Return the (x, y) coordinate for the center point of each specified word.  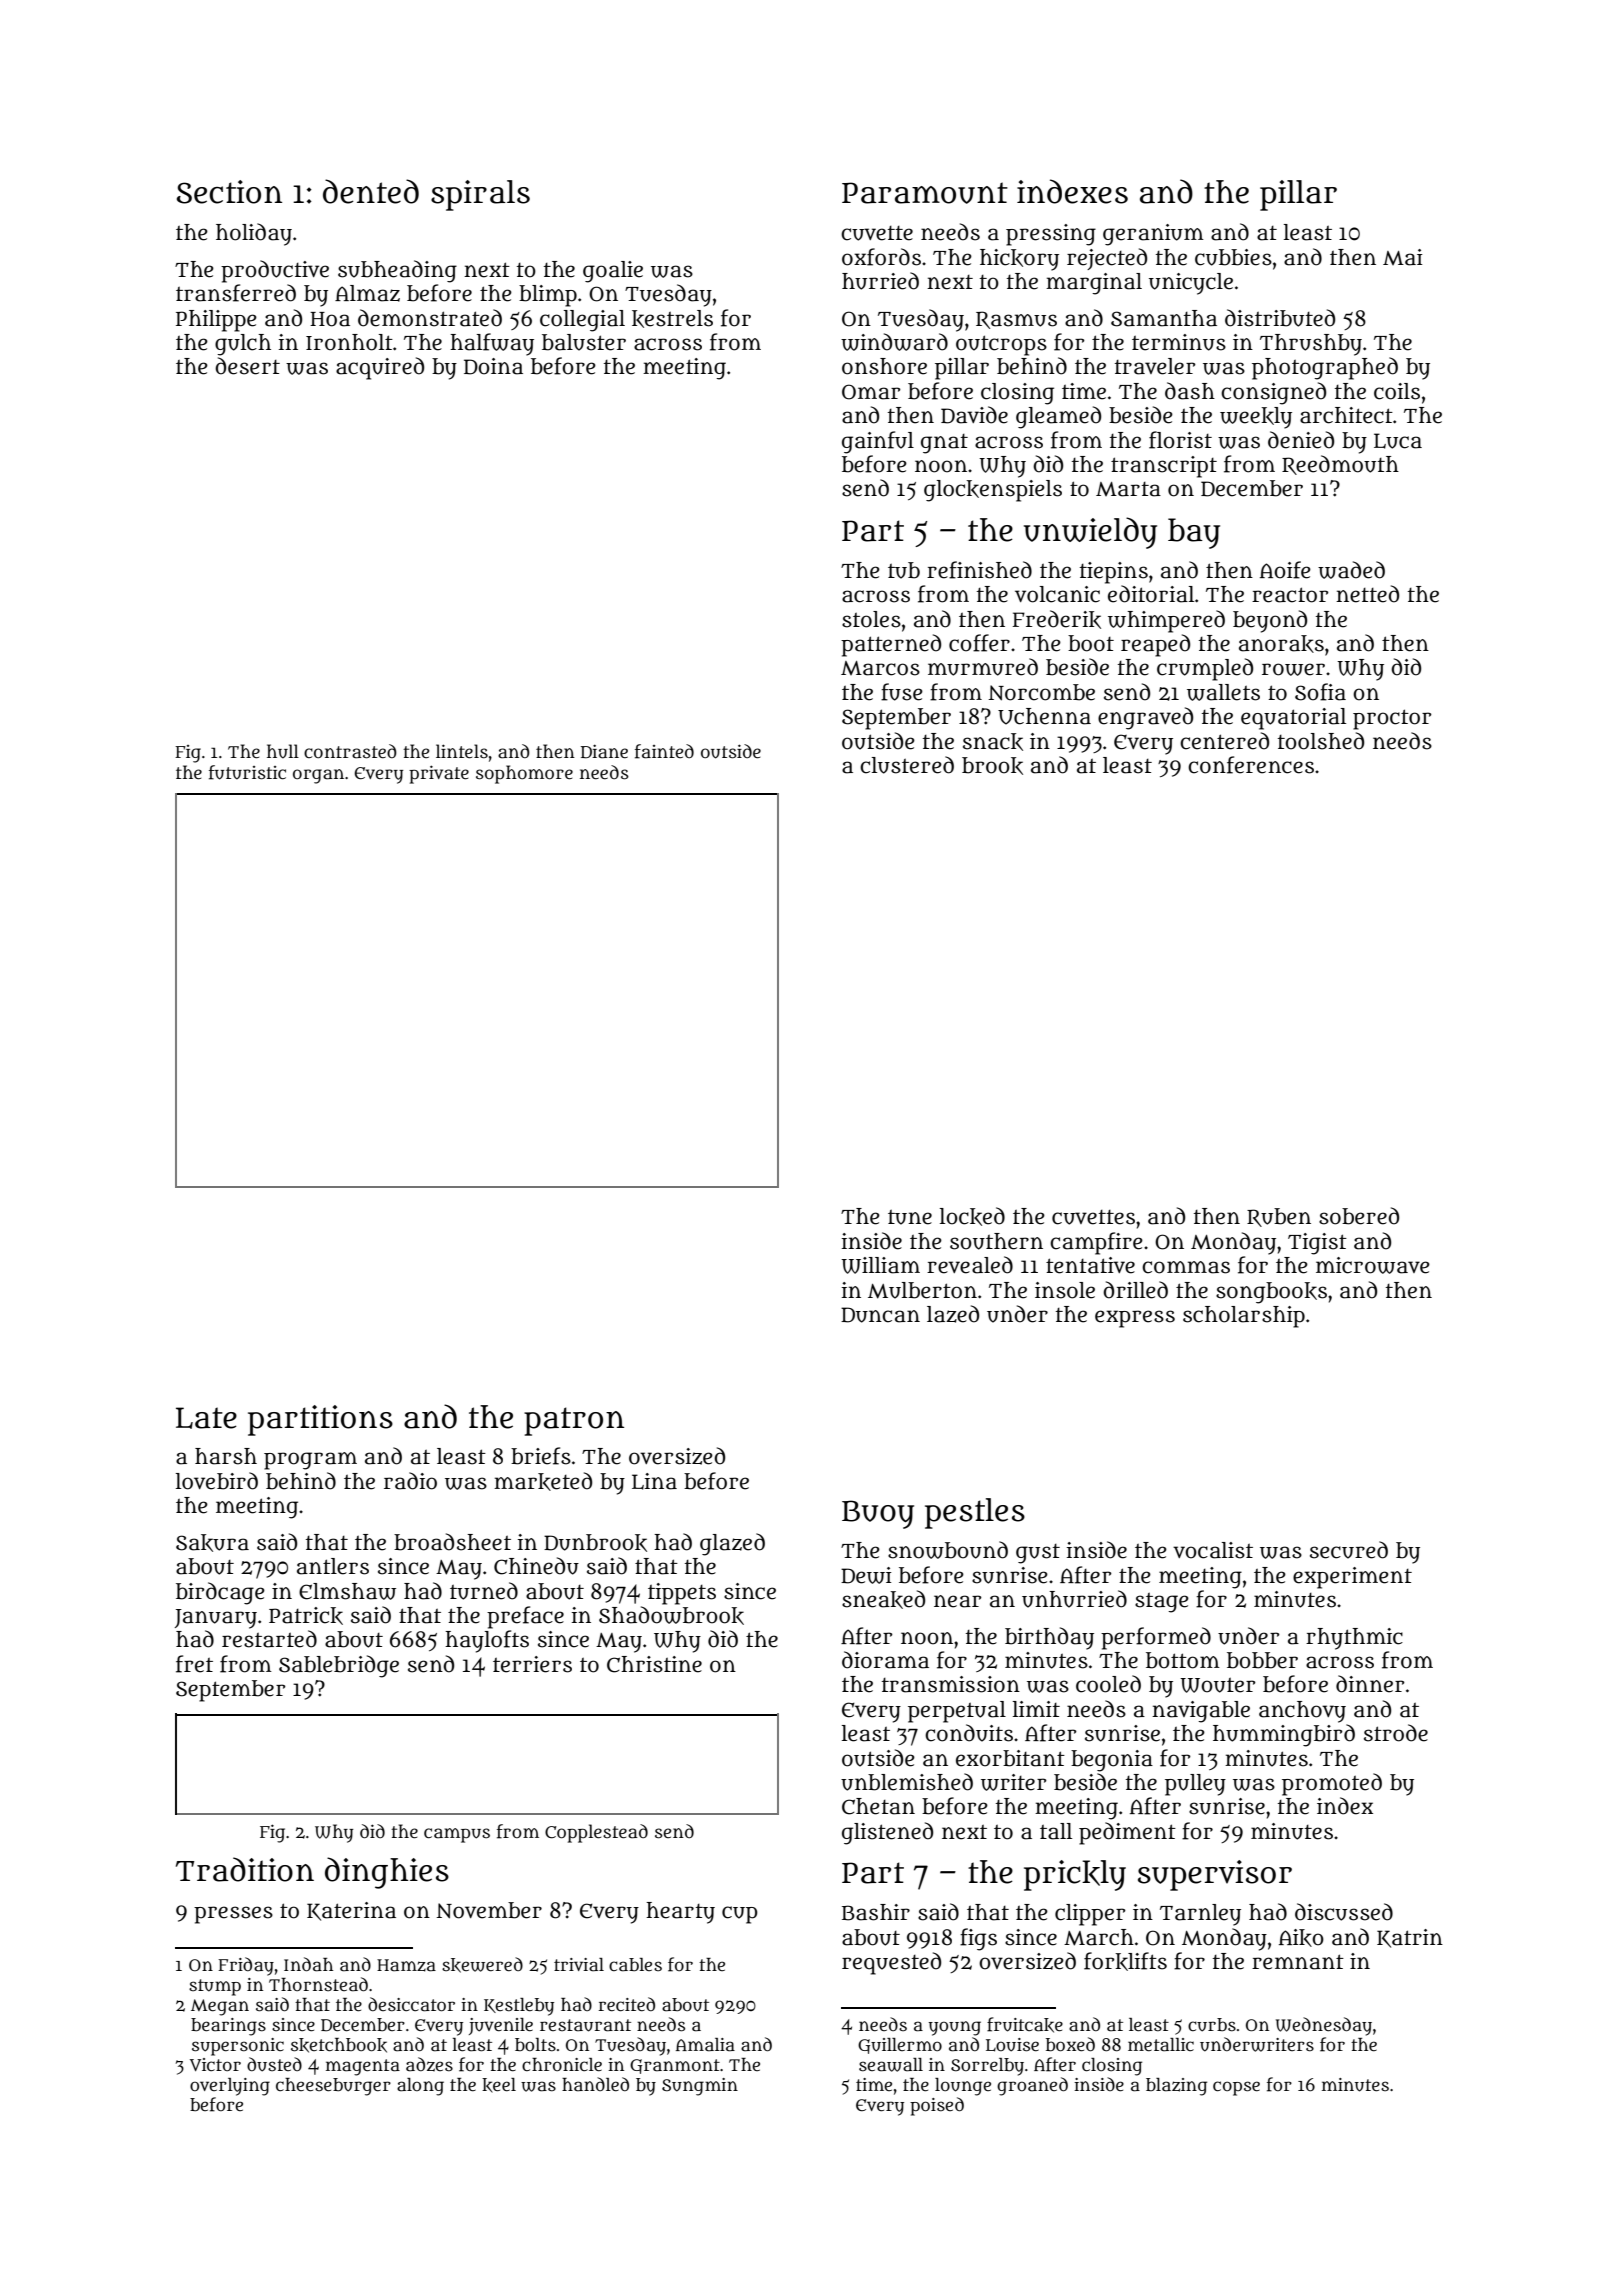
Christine (654, 1664)
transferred (236, 293)
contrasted (350, 751)
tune (910, 1217)
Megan (220, 2007)
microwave (1373, 1265)
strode (1396, 1733)
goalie (613, 272)
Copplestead (596, 1833)
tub (904, 570)
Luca (1398, 441)
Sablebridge (339, 1666)
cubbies (1233, 257)
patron (574, 1421)
